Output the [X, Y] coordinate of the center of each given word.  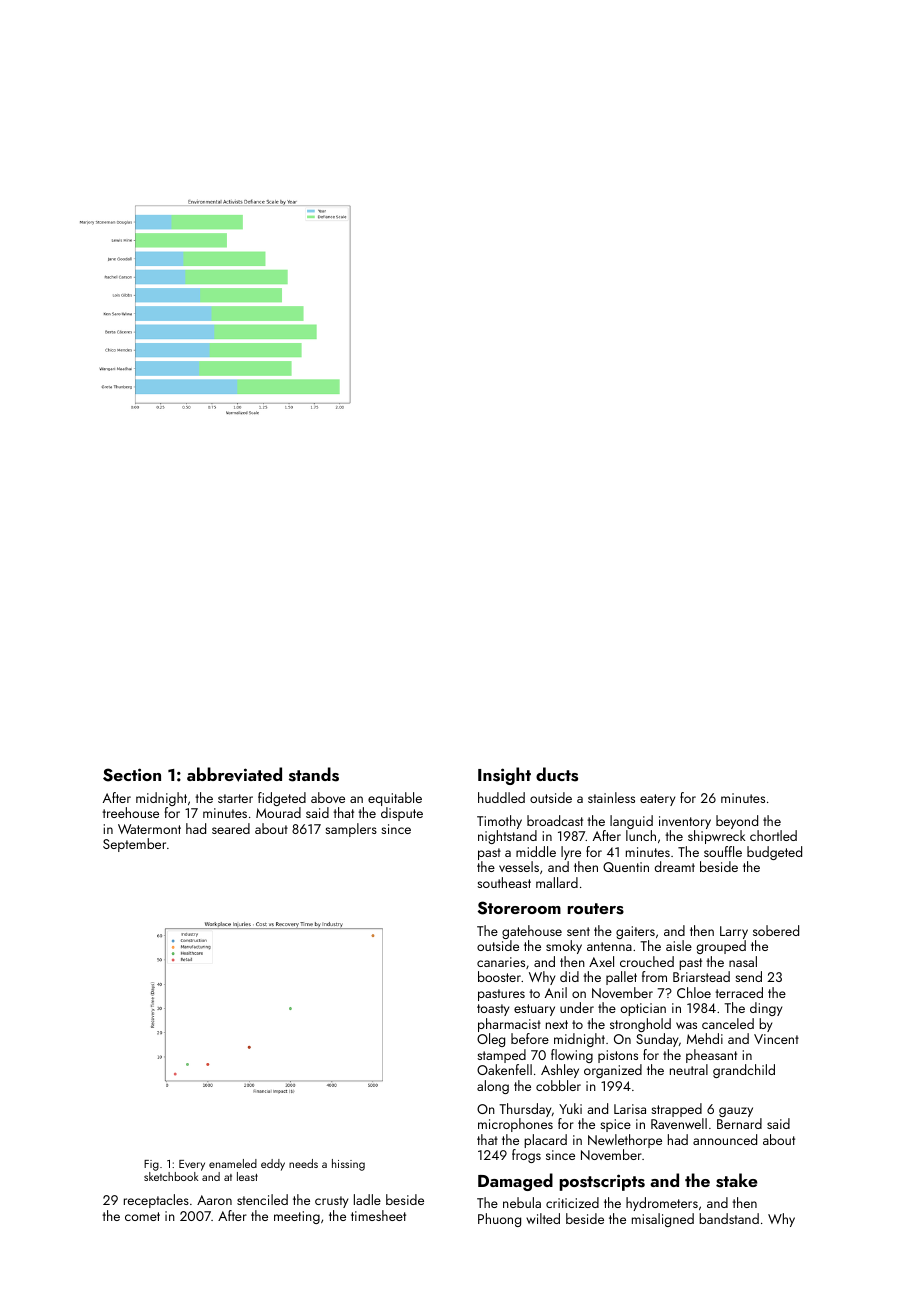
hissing [348, 1165]
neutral [689, 1069]
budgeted [774, 853]
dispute [402, 814]
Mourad [278, 812]
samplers [351, 830]
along [493, 1087]
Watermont [149, 829]
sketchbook [171, 1176]
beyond [737, 822]
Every [192, 1165]
